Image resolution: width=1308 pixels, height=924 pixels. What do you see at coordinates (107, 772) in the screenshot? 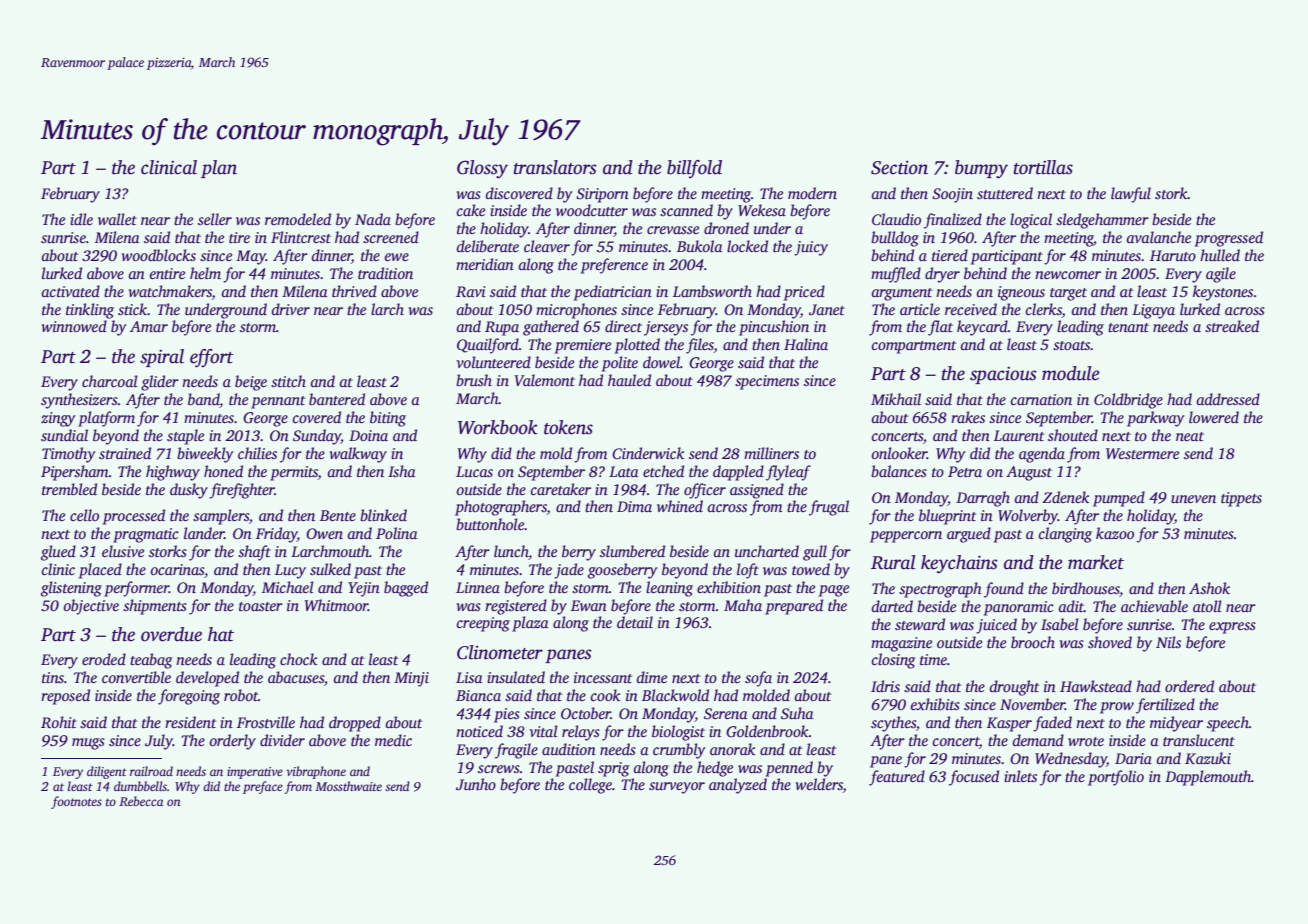
I see `diligent` at bounding box center [107, 772].
